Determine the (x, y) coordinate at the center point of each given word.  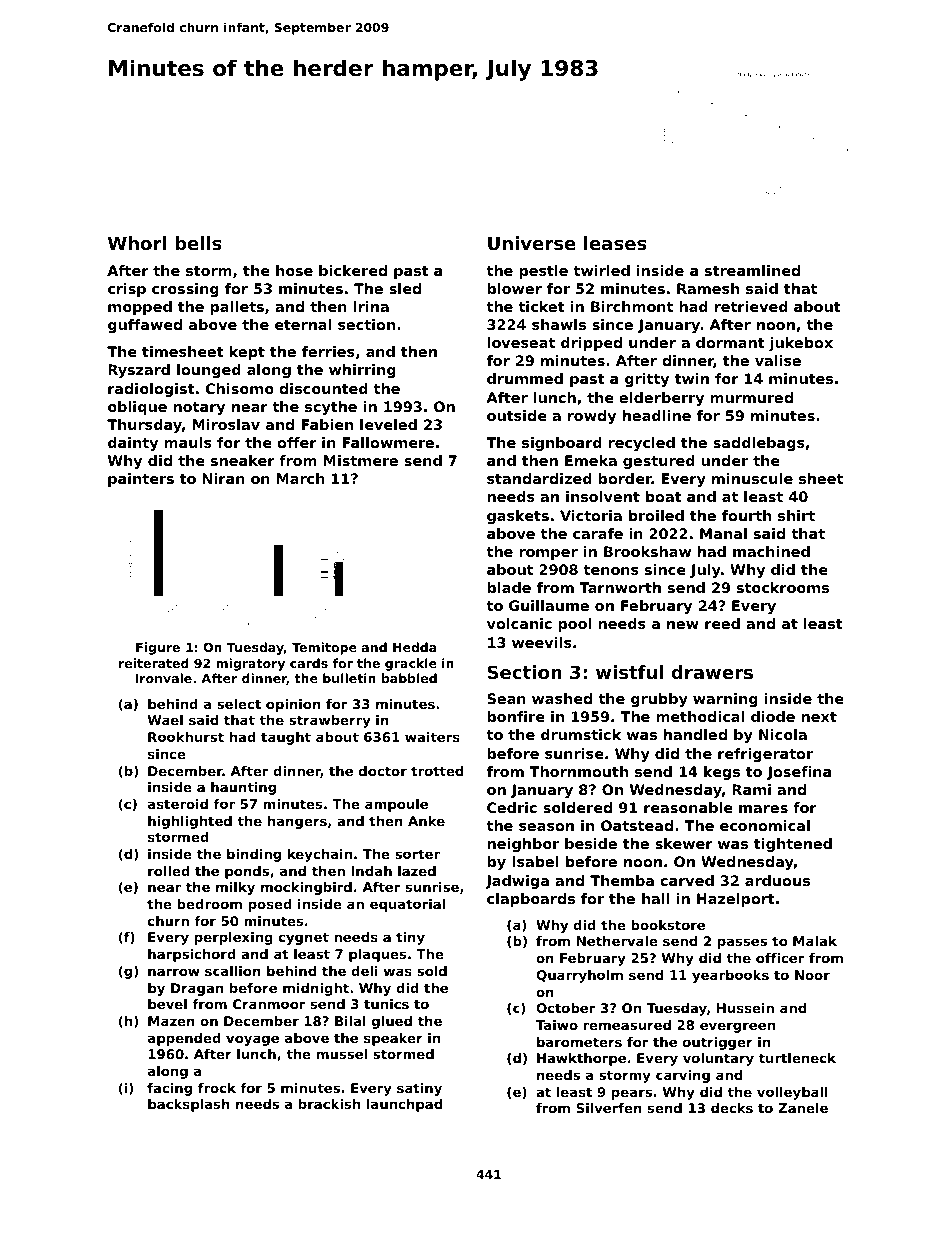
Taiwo (557, 1025)
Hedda (414, 647)
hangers (297, 822)
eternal (303, 324)
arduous (777, 880)
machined (771, 551)
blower (514, 288)
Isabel (535, 861)
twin (692, 378)
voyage (252, 1040)
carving (683, 1076)
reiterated (154, 663)
